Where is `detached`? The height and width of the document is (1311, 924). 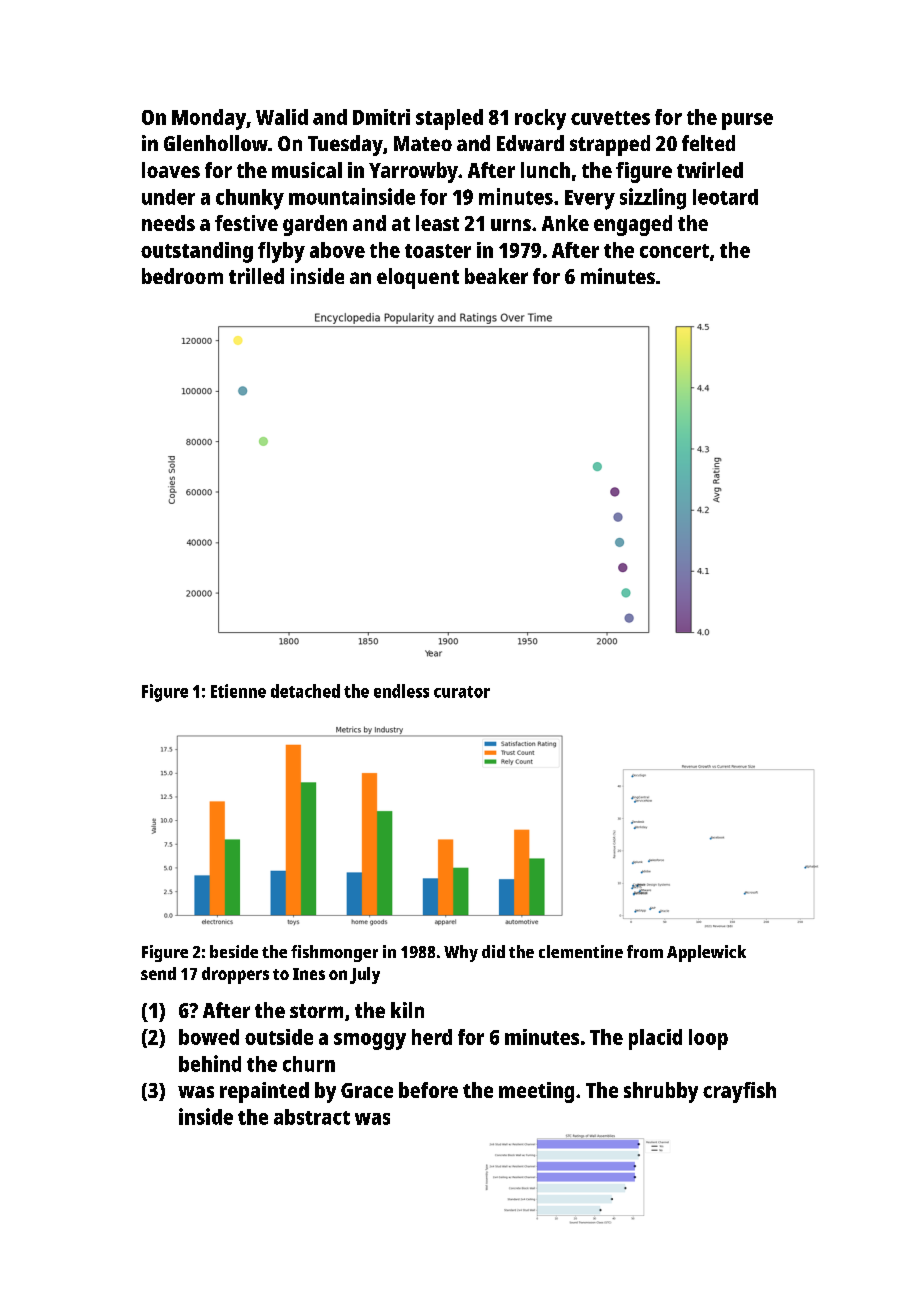 detached is located at coordinates (305, 691).
